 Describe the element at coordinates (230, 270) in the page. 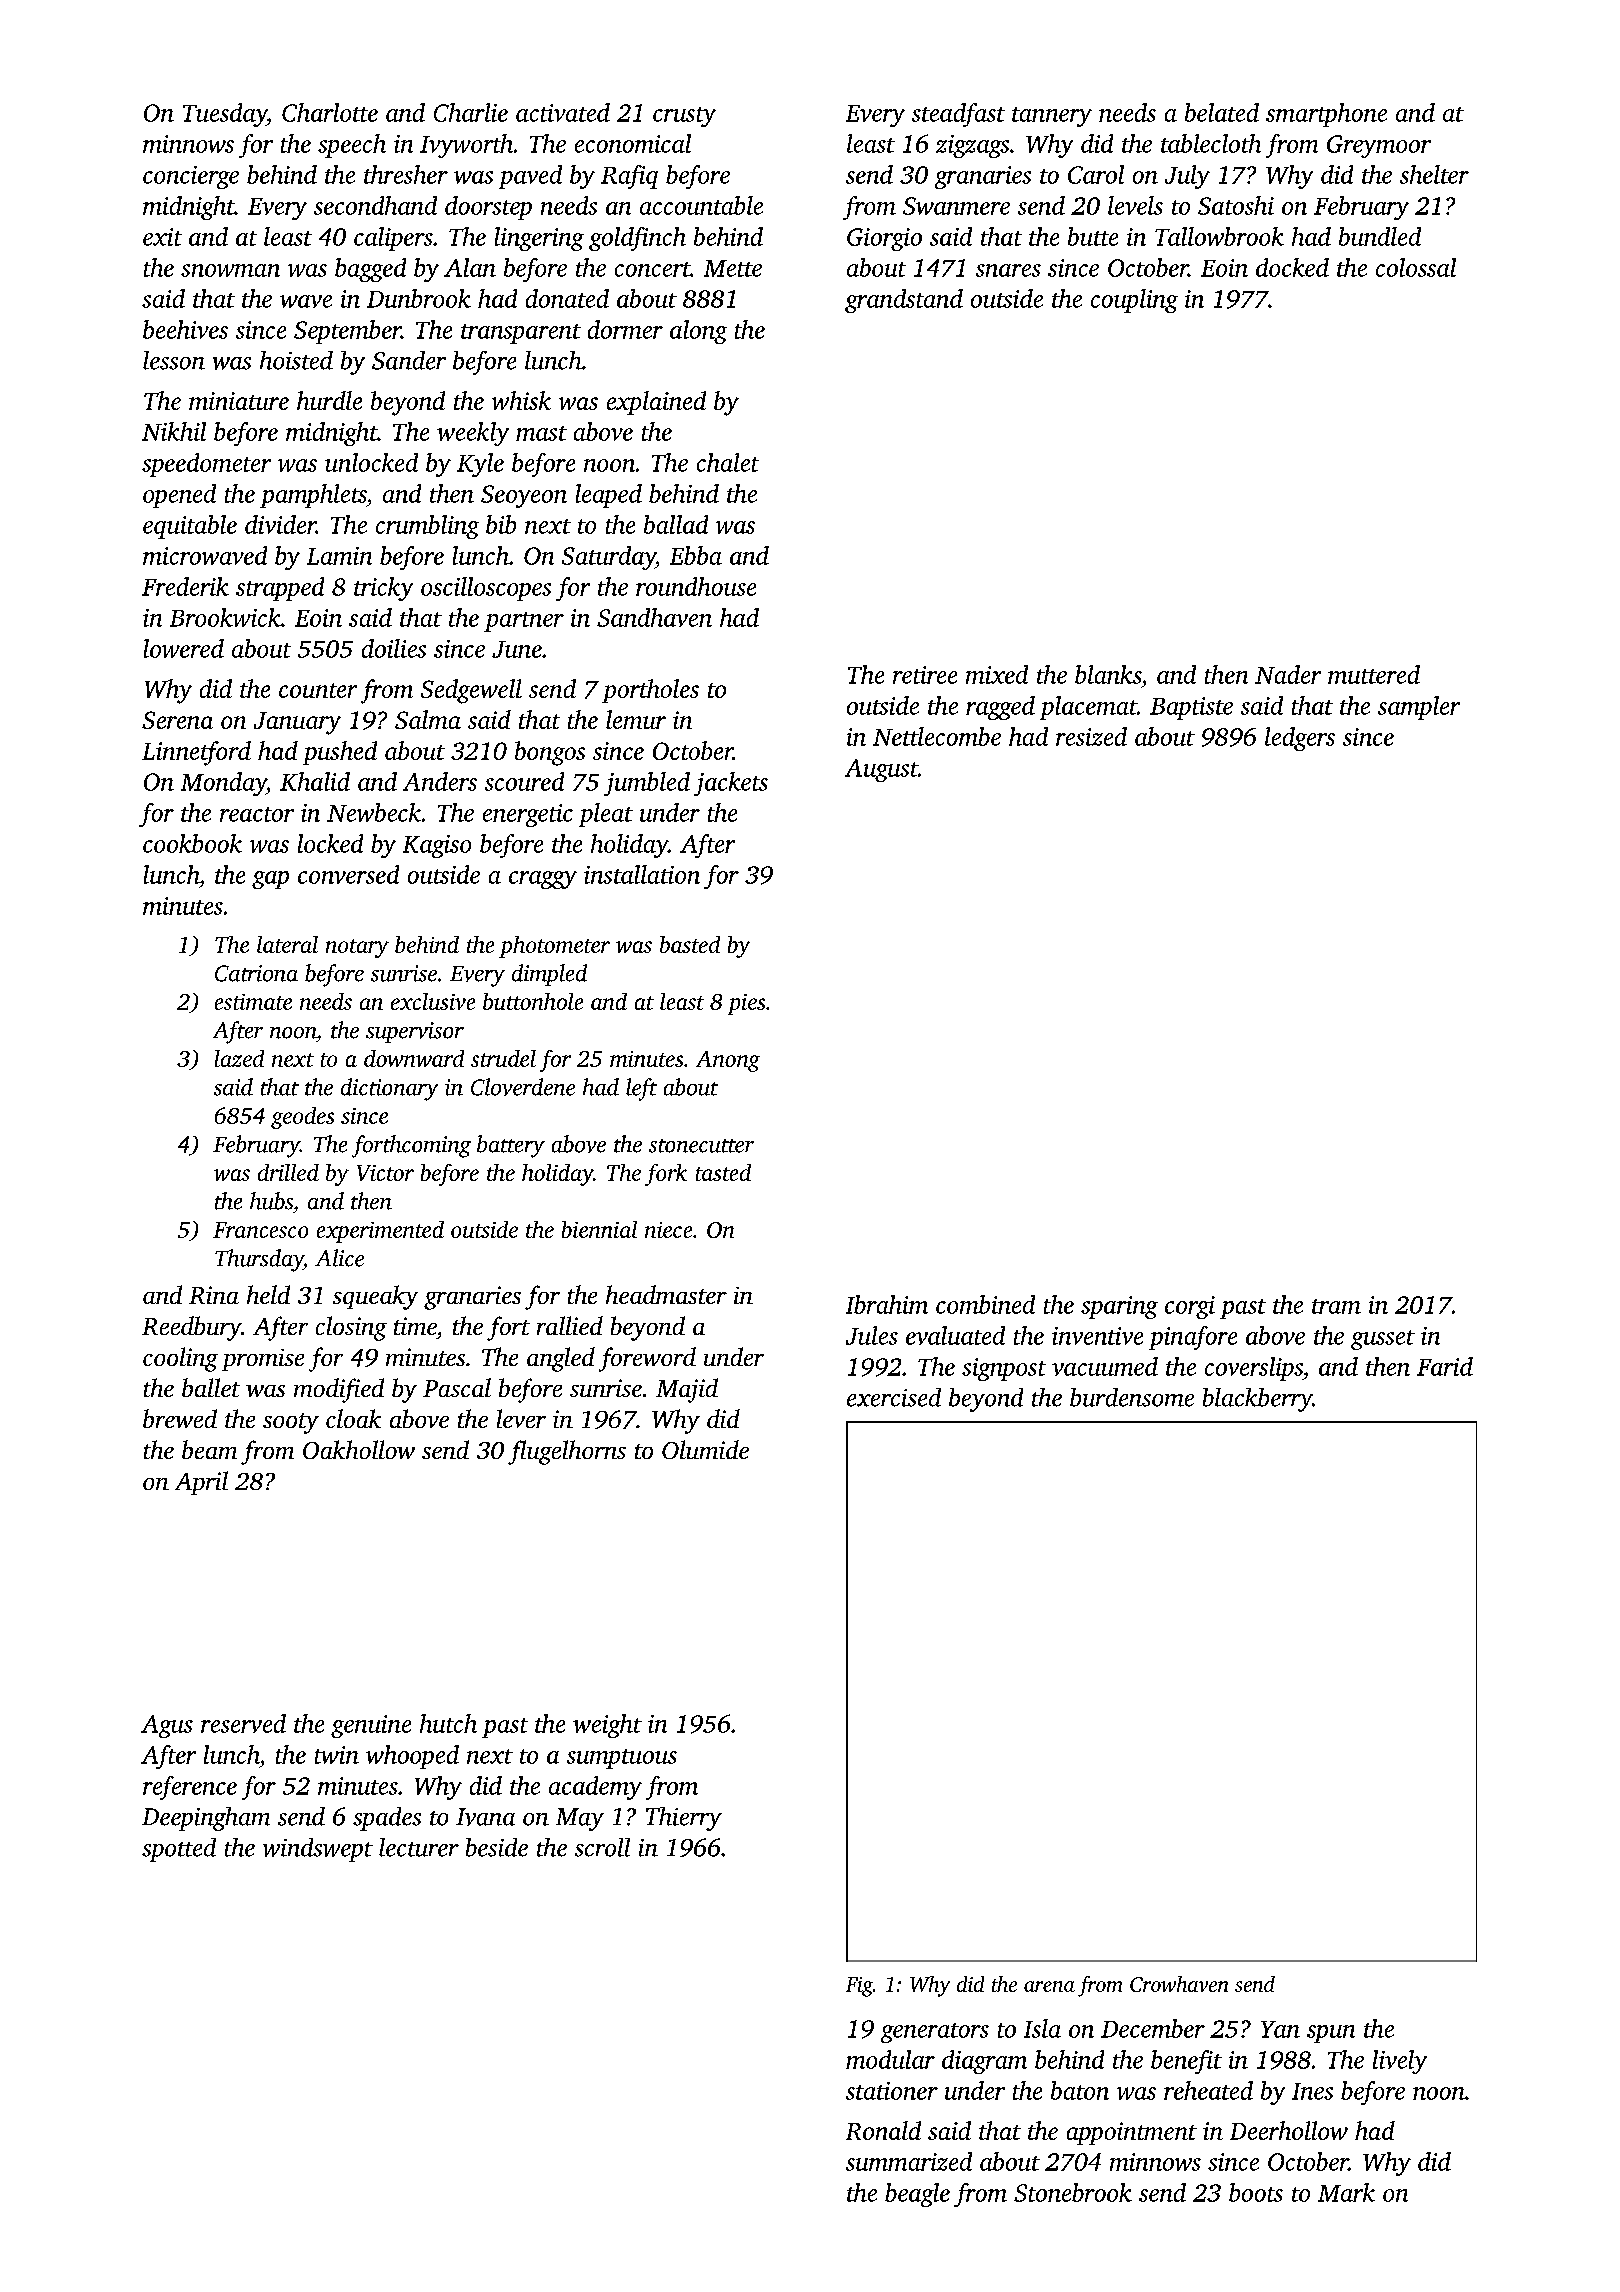

I see `snowman` at that location.
